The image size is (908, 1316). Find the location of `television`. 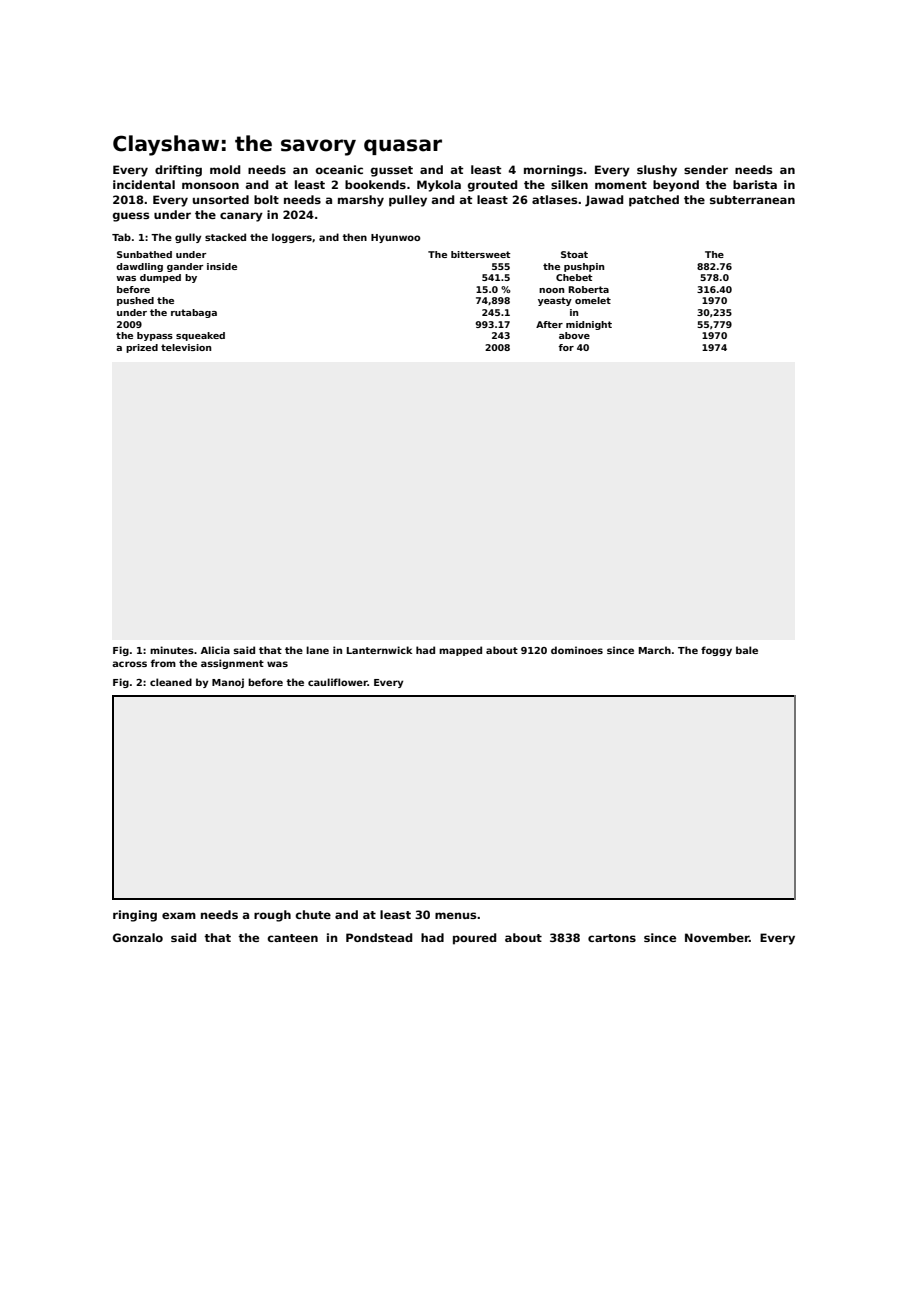

television is located at coordinates (186, 347).
